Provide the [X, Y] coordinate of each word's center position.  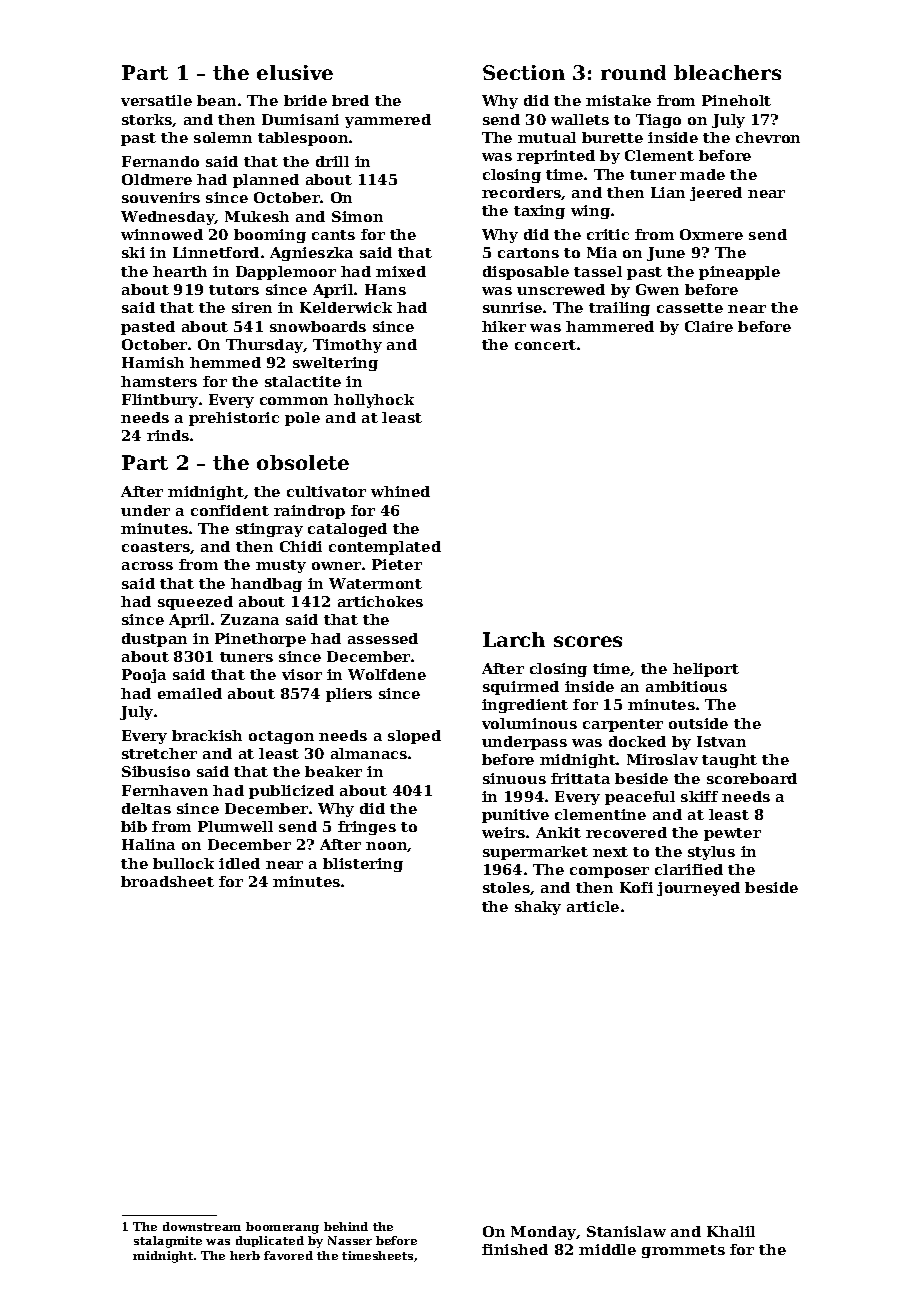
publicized [291, 792]
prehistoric [234, 419]
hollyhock [374, 401]
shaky [538, 908]
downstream [202, 1226]
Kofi [636, 887]
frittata [580, 778]
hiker [504, 326]
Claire [709, 326]
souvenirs [161, 197]
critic [608, 234]
